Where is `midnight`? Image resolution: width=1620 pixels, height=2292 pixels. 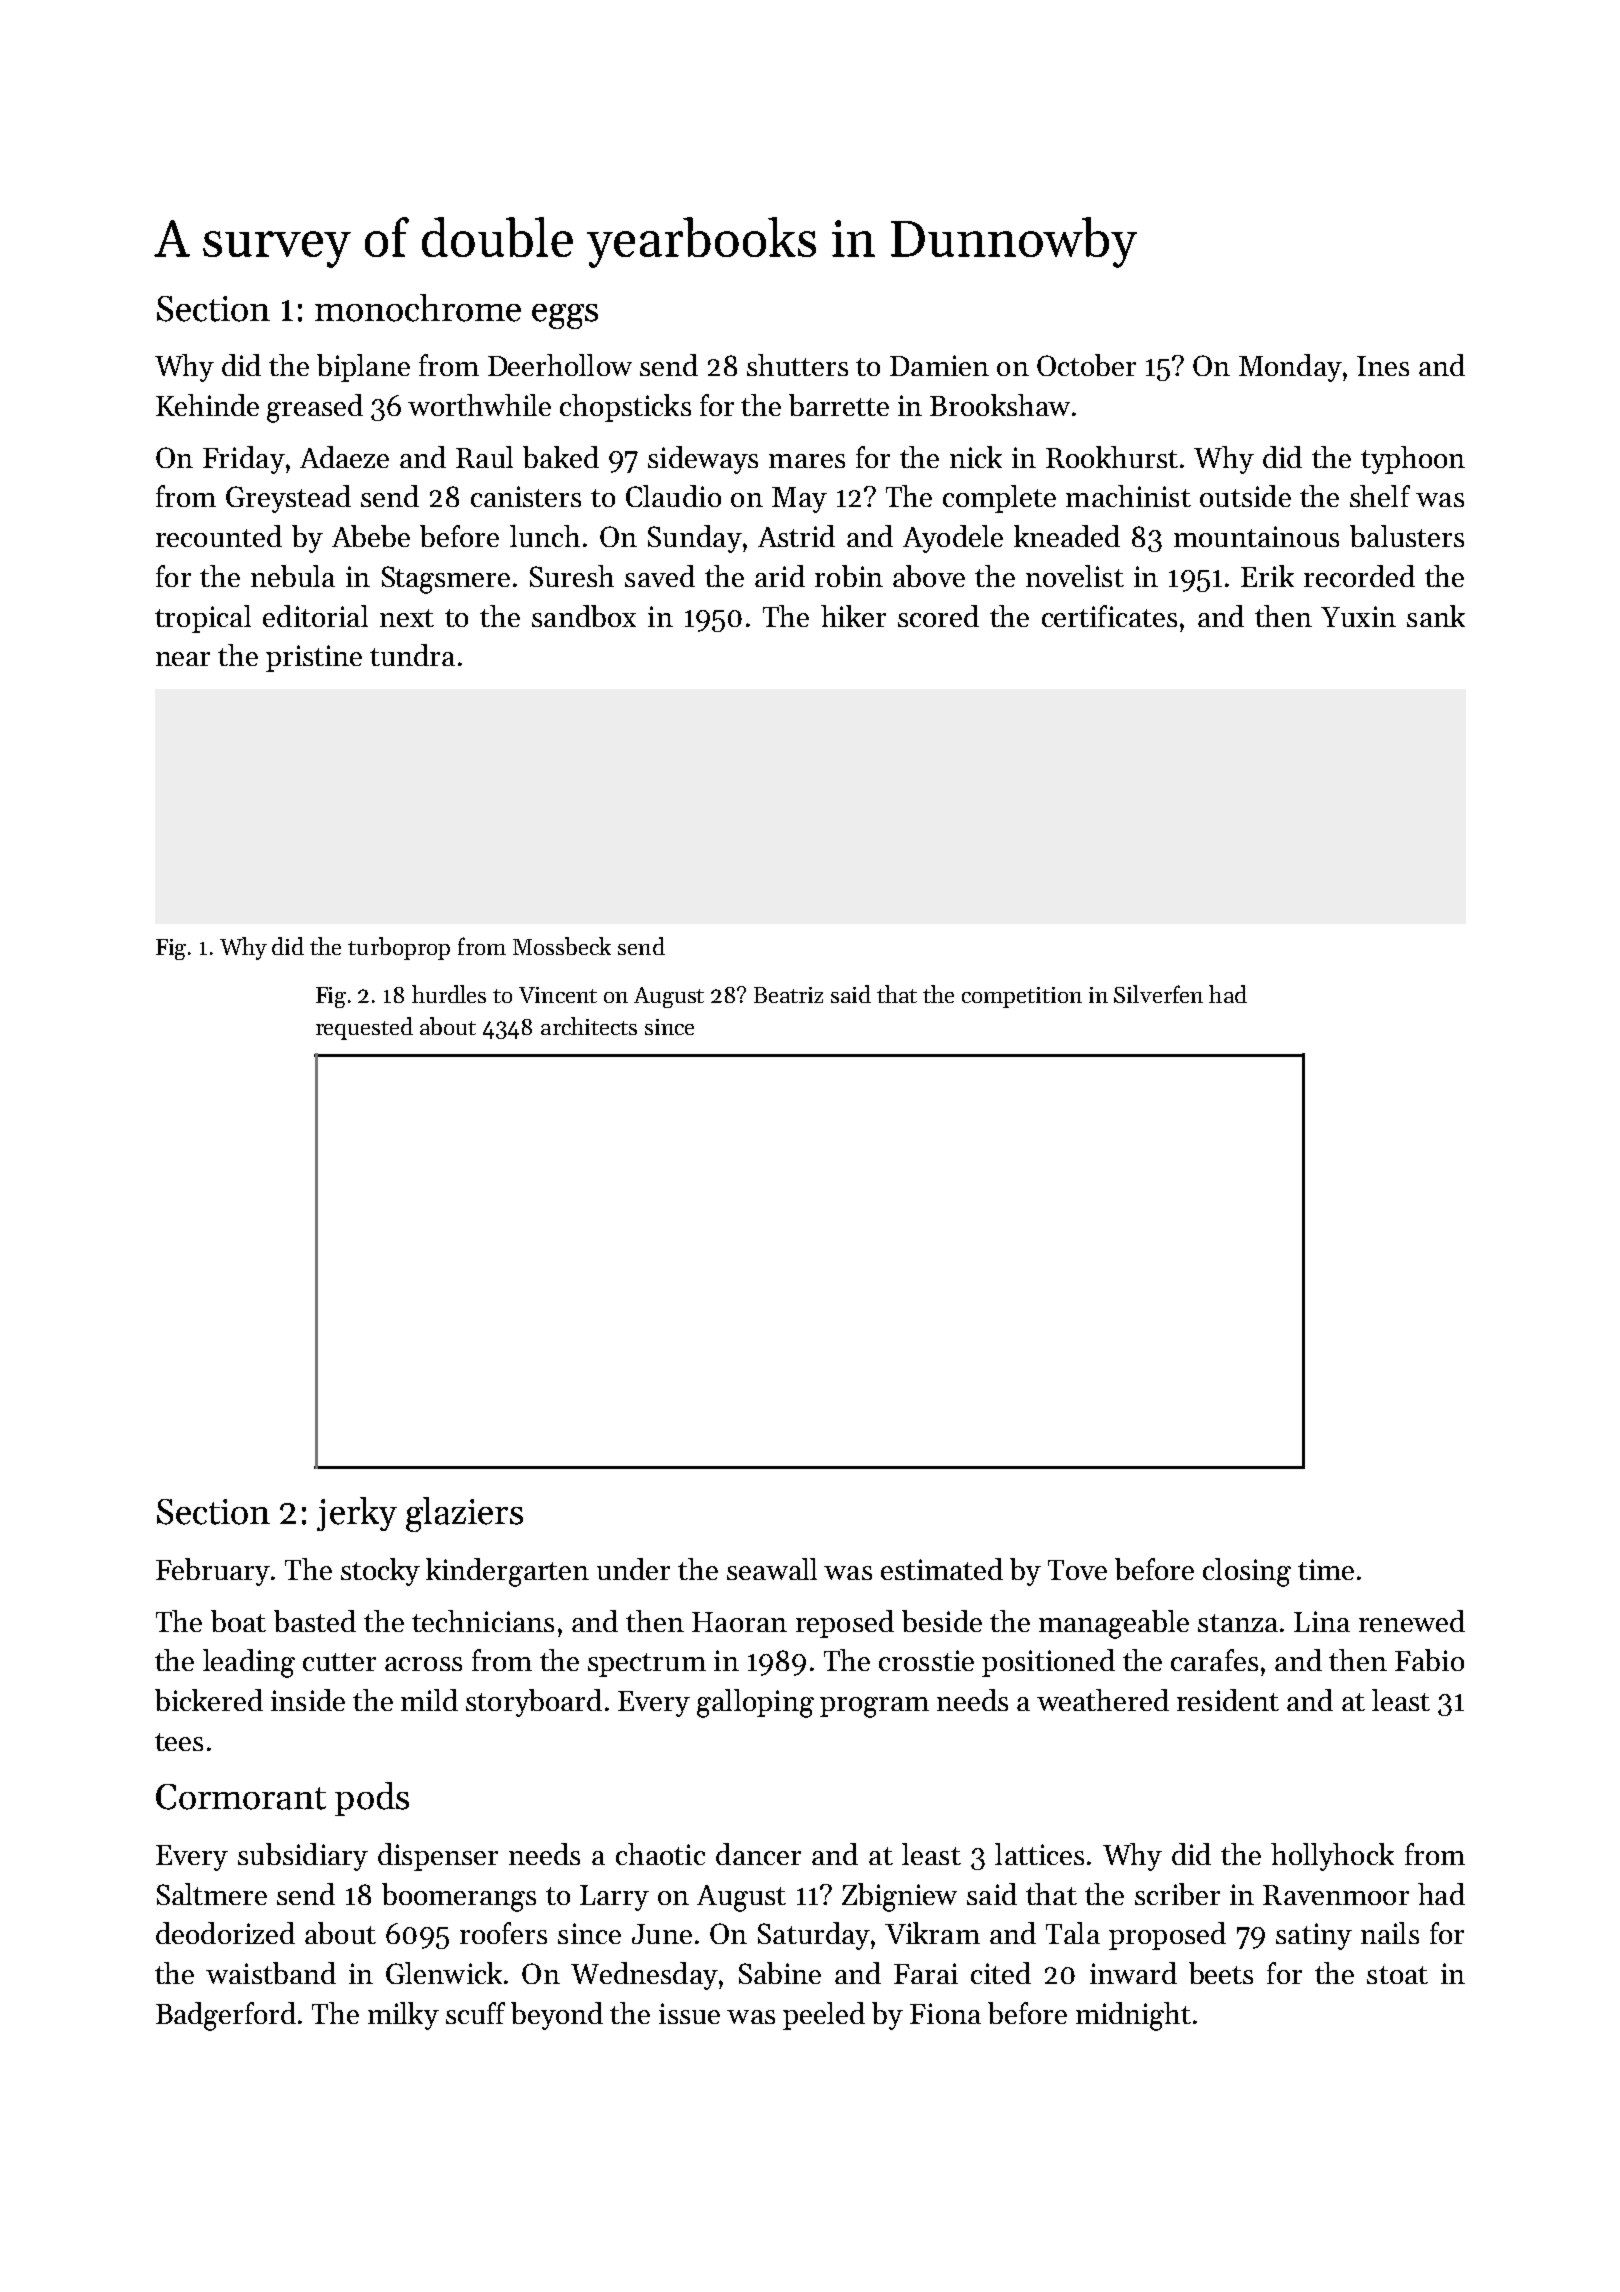
midnight is located at coordinates (1133, 2016).
